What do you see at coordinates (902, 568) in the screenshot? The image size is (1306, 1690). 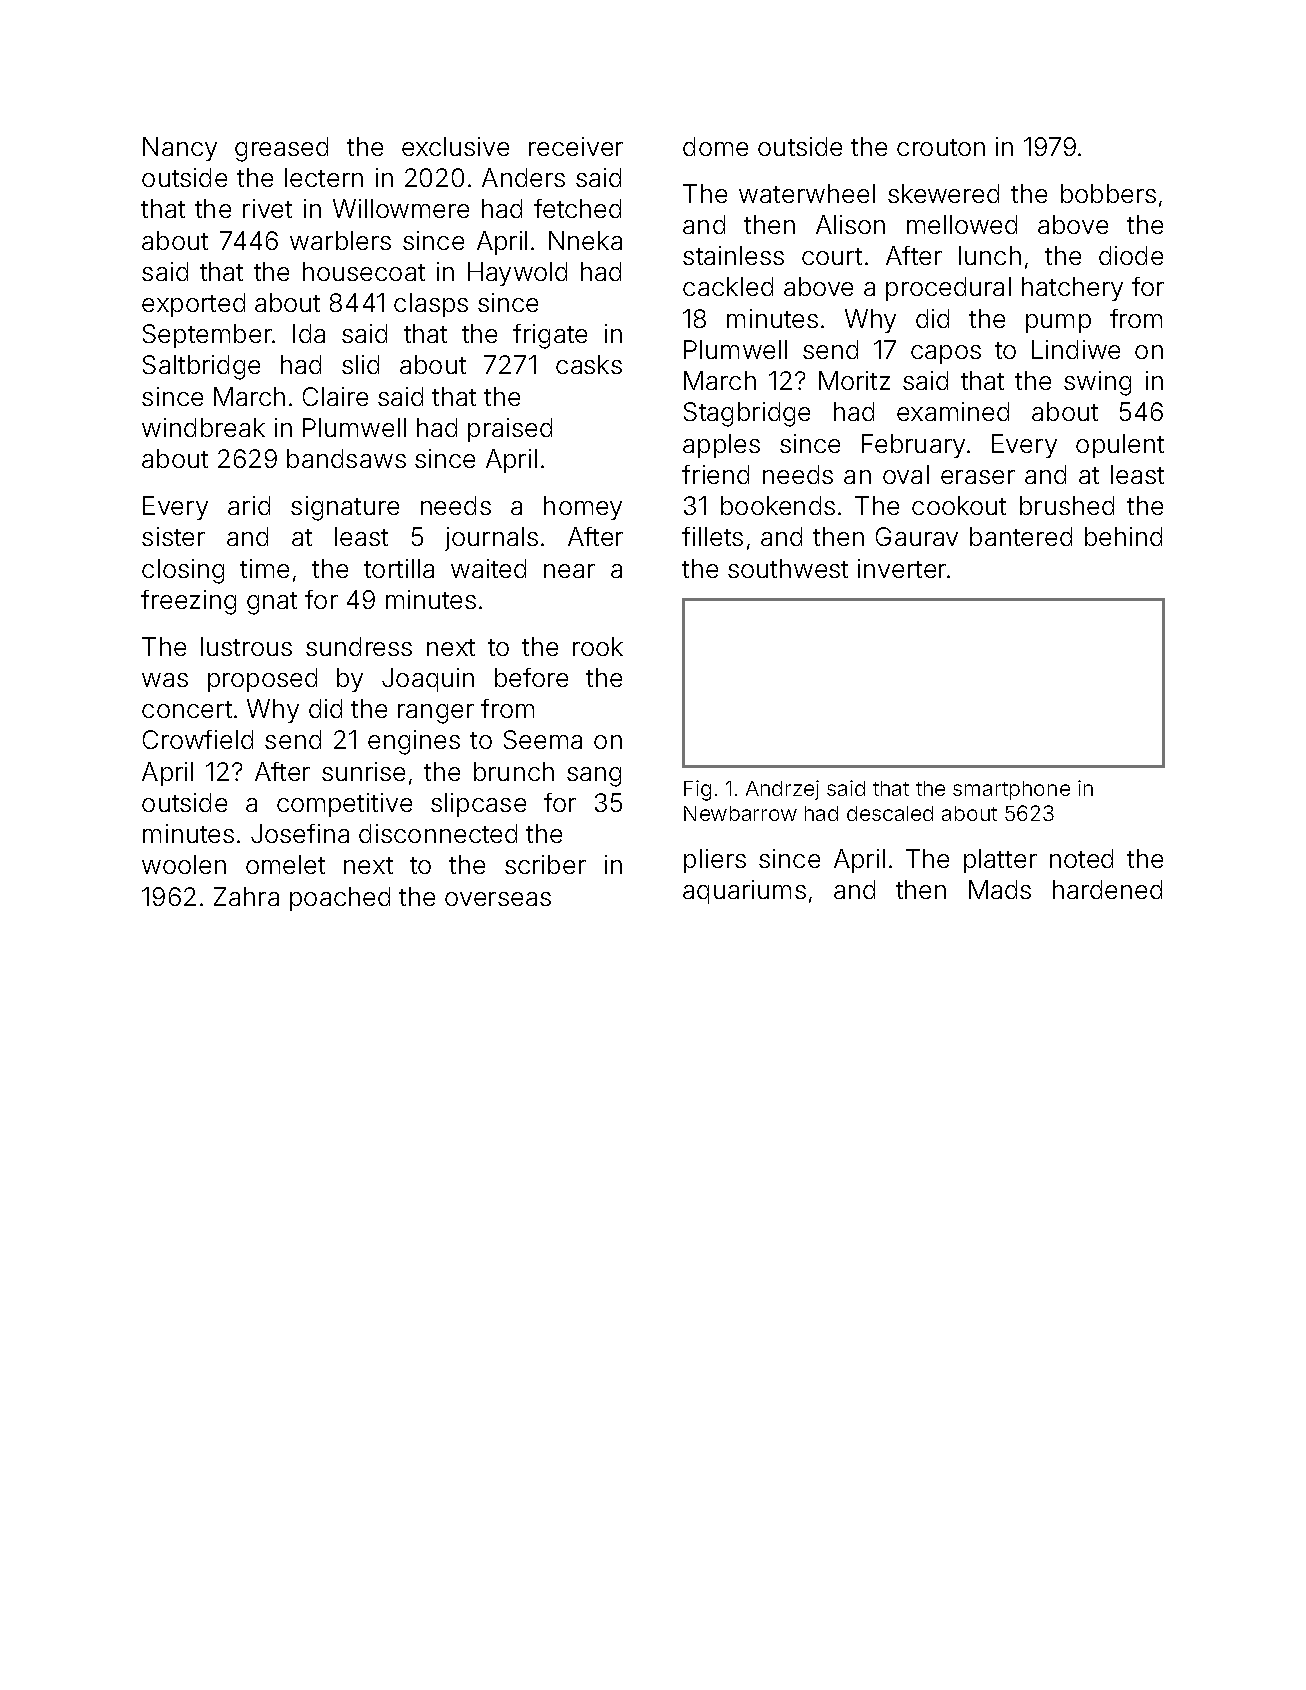 I see `inverter` at bounding box center [902, 568].
